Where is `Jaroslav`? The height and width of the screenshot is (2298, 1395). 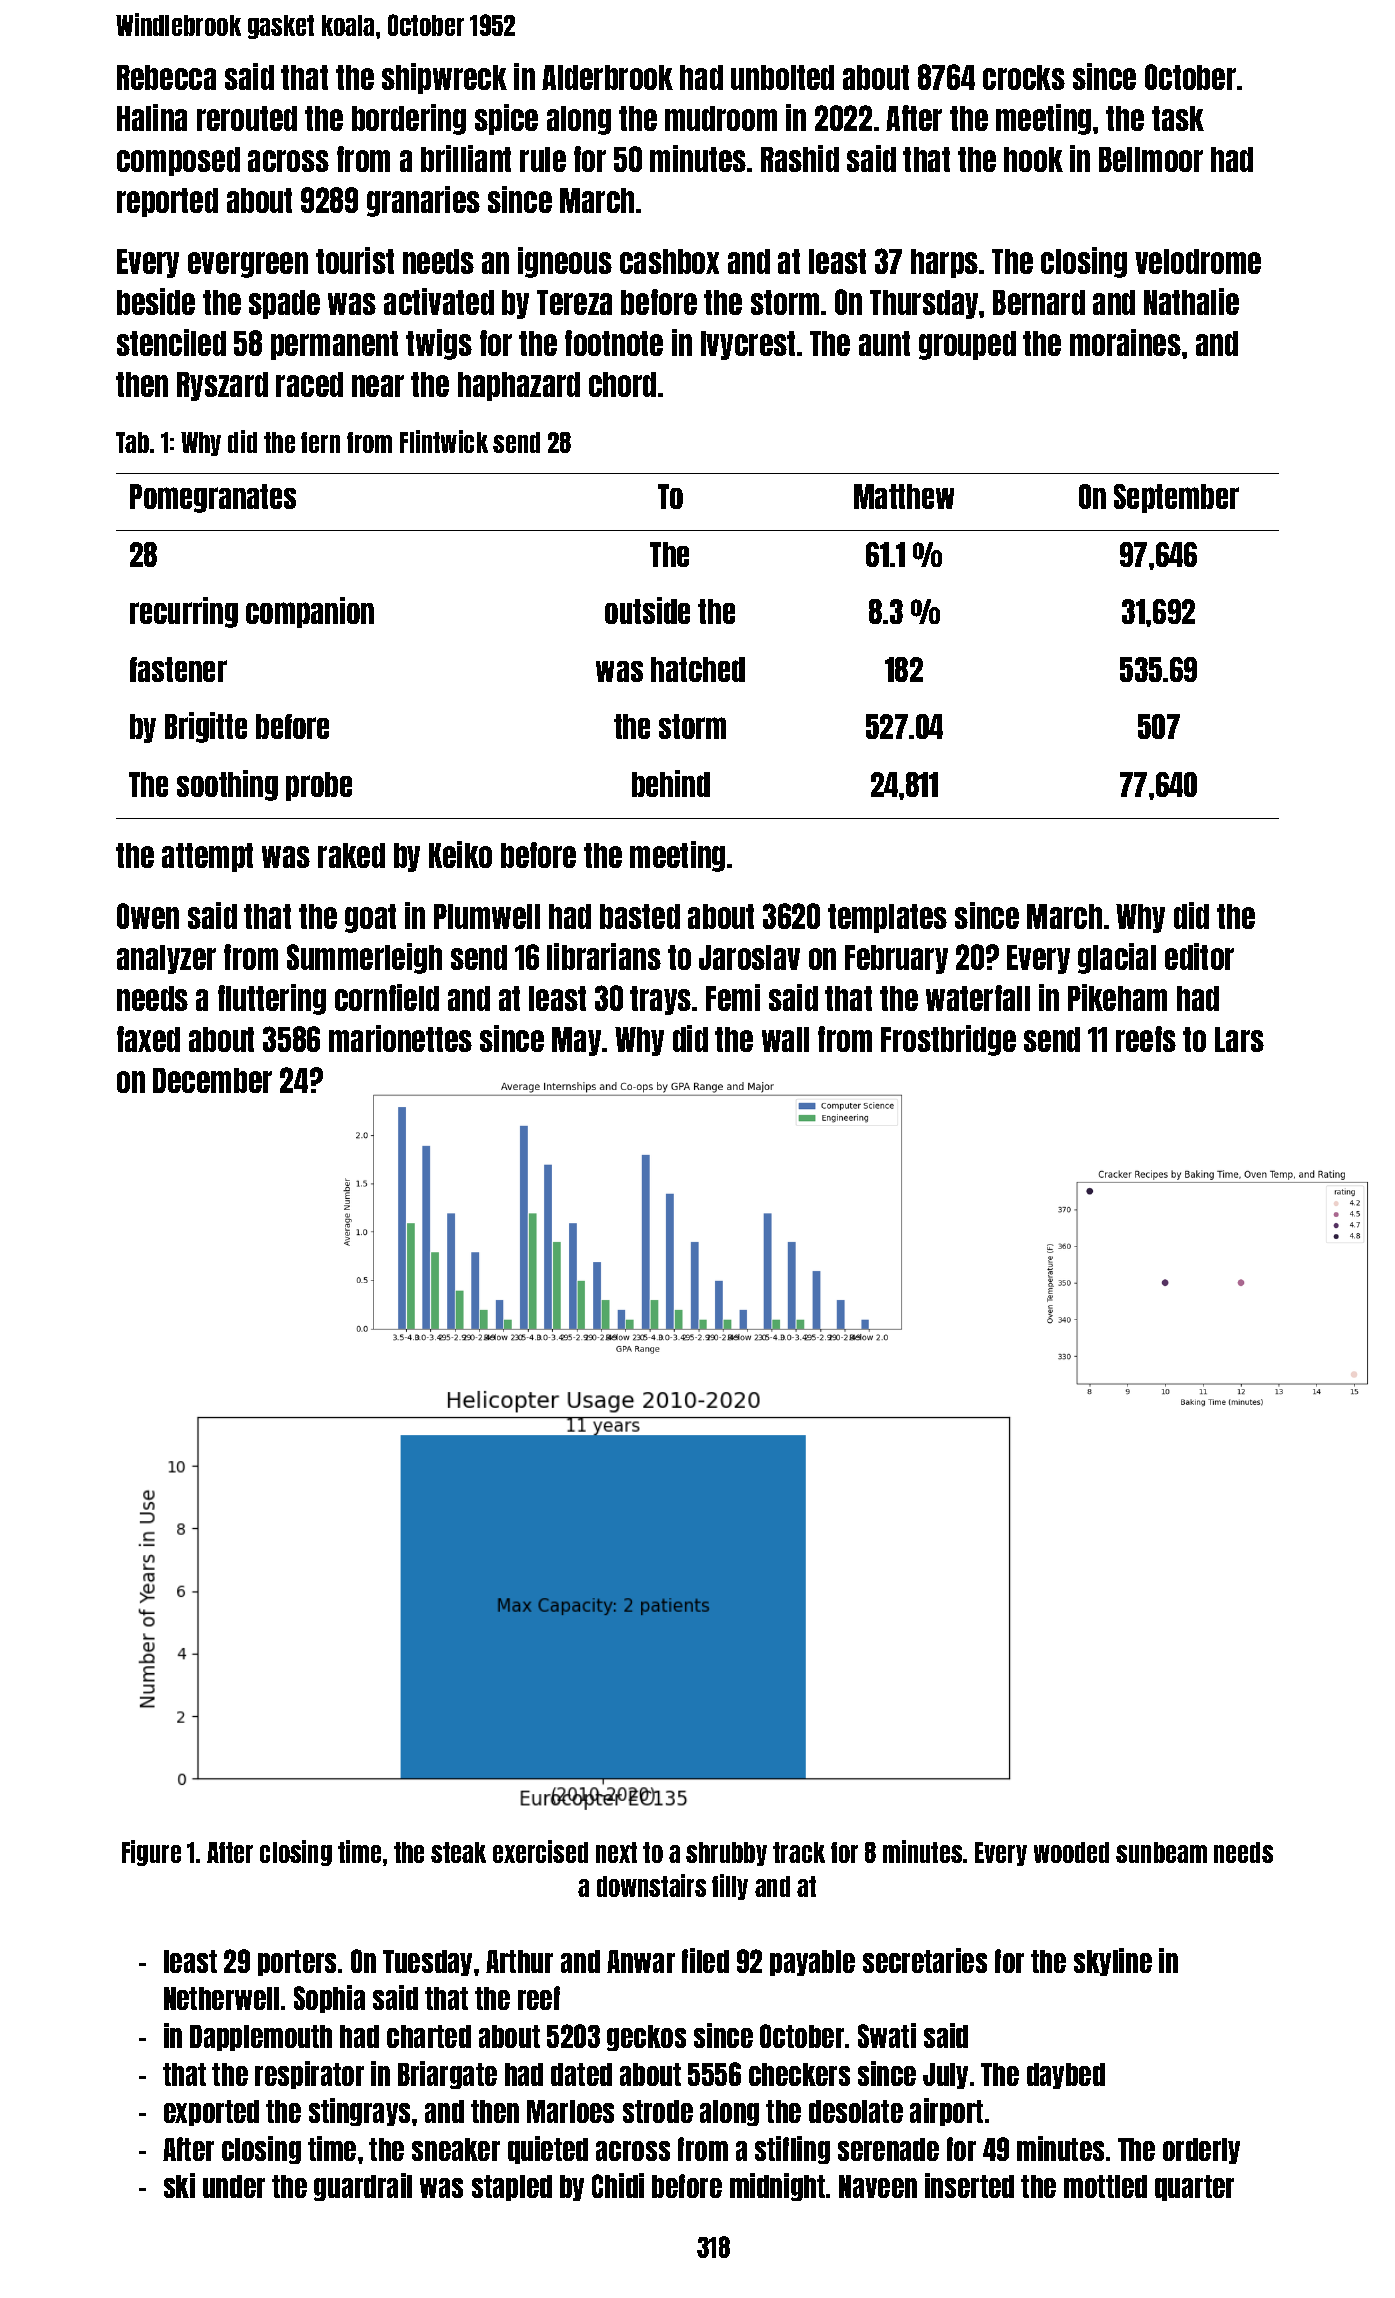 Jaroslav is located at coordinates (749, 957).
